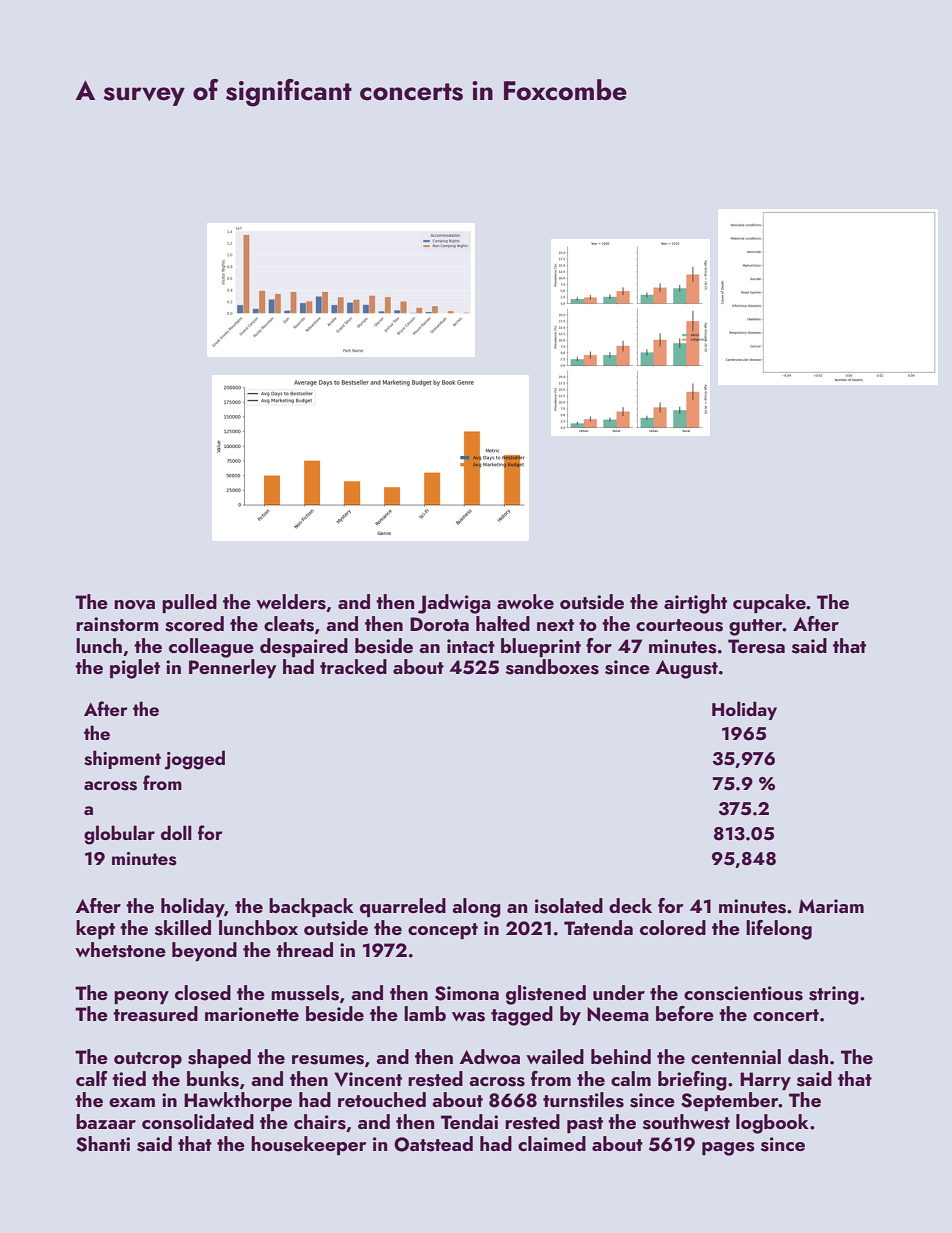  Describe the element at coordinates (728, 1149) in the document. I see `pages` at that location.
